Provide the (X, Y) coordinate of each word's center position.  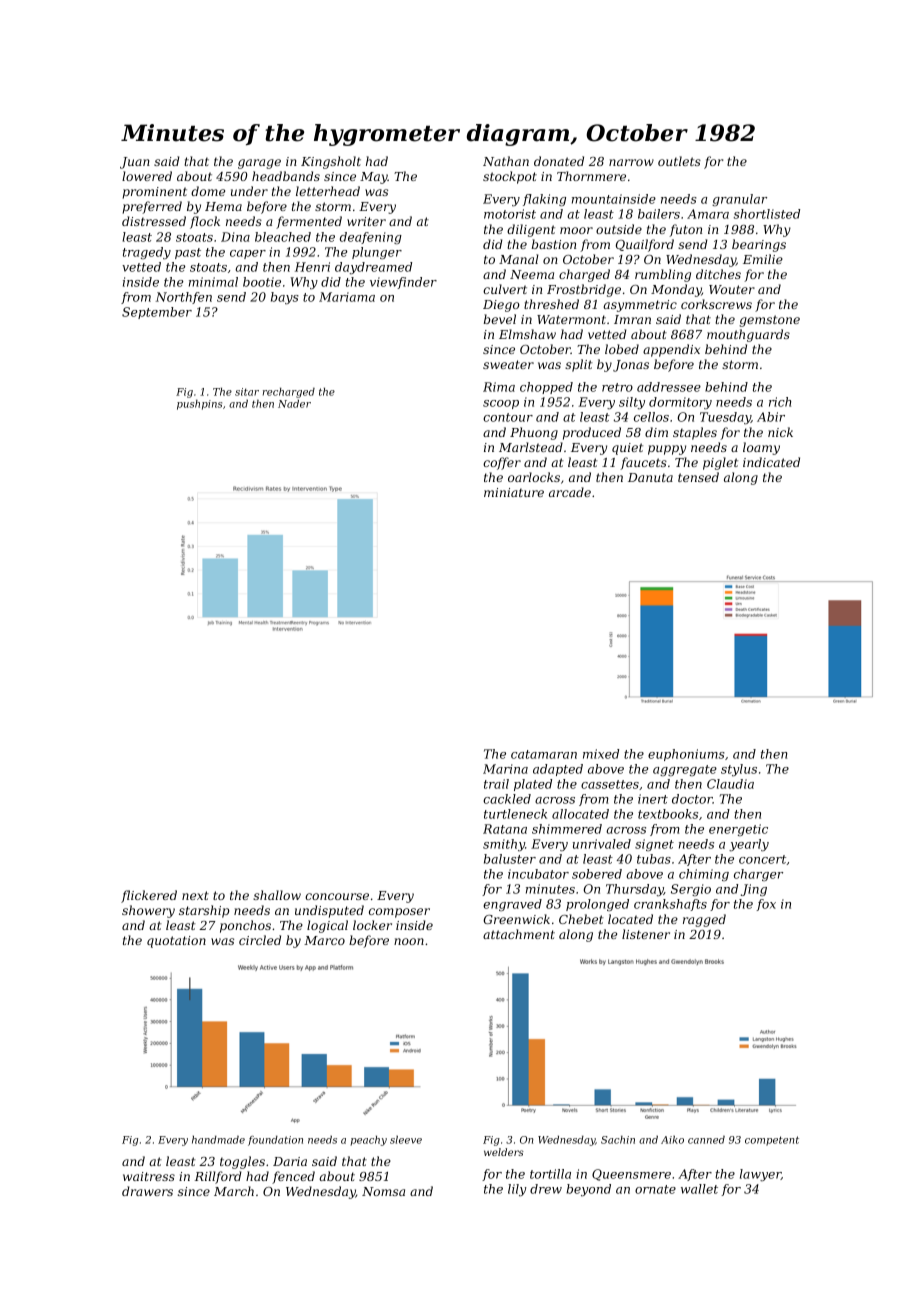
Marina (505, 769)
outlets (679, 161)
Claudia (730, 784)
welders (504, 1152)
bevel (500, 319)
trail (496, 784)
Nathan (506, 161)
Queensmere (631, 1175)
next (195, 895)
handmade (218, 1139)
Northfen (184, 298)
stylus (739, 770)
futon (685, 230)
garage (259, 164)
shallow (277, 895)
